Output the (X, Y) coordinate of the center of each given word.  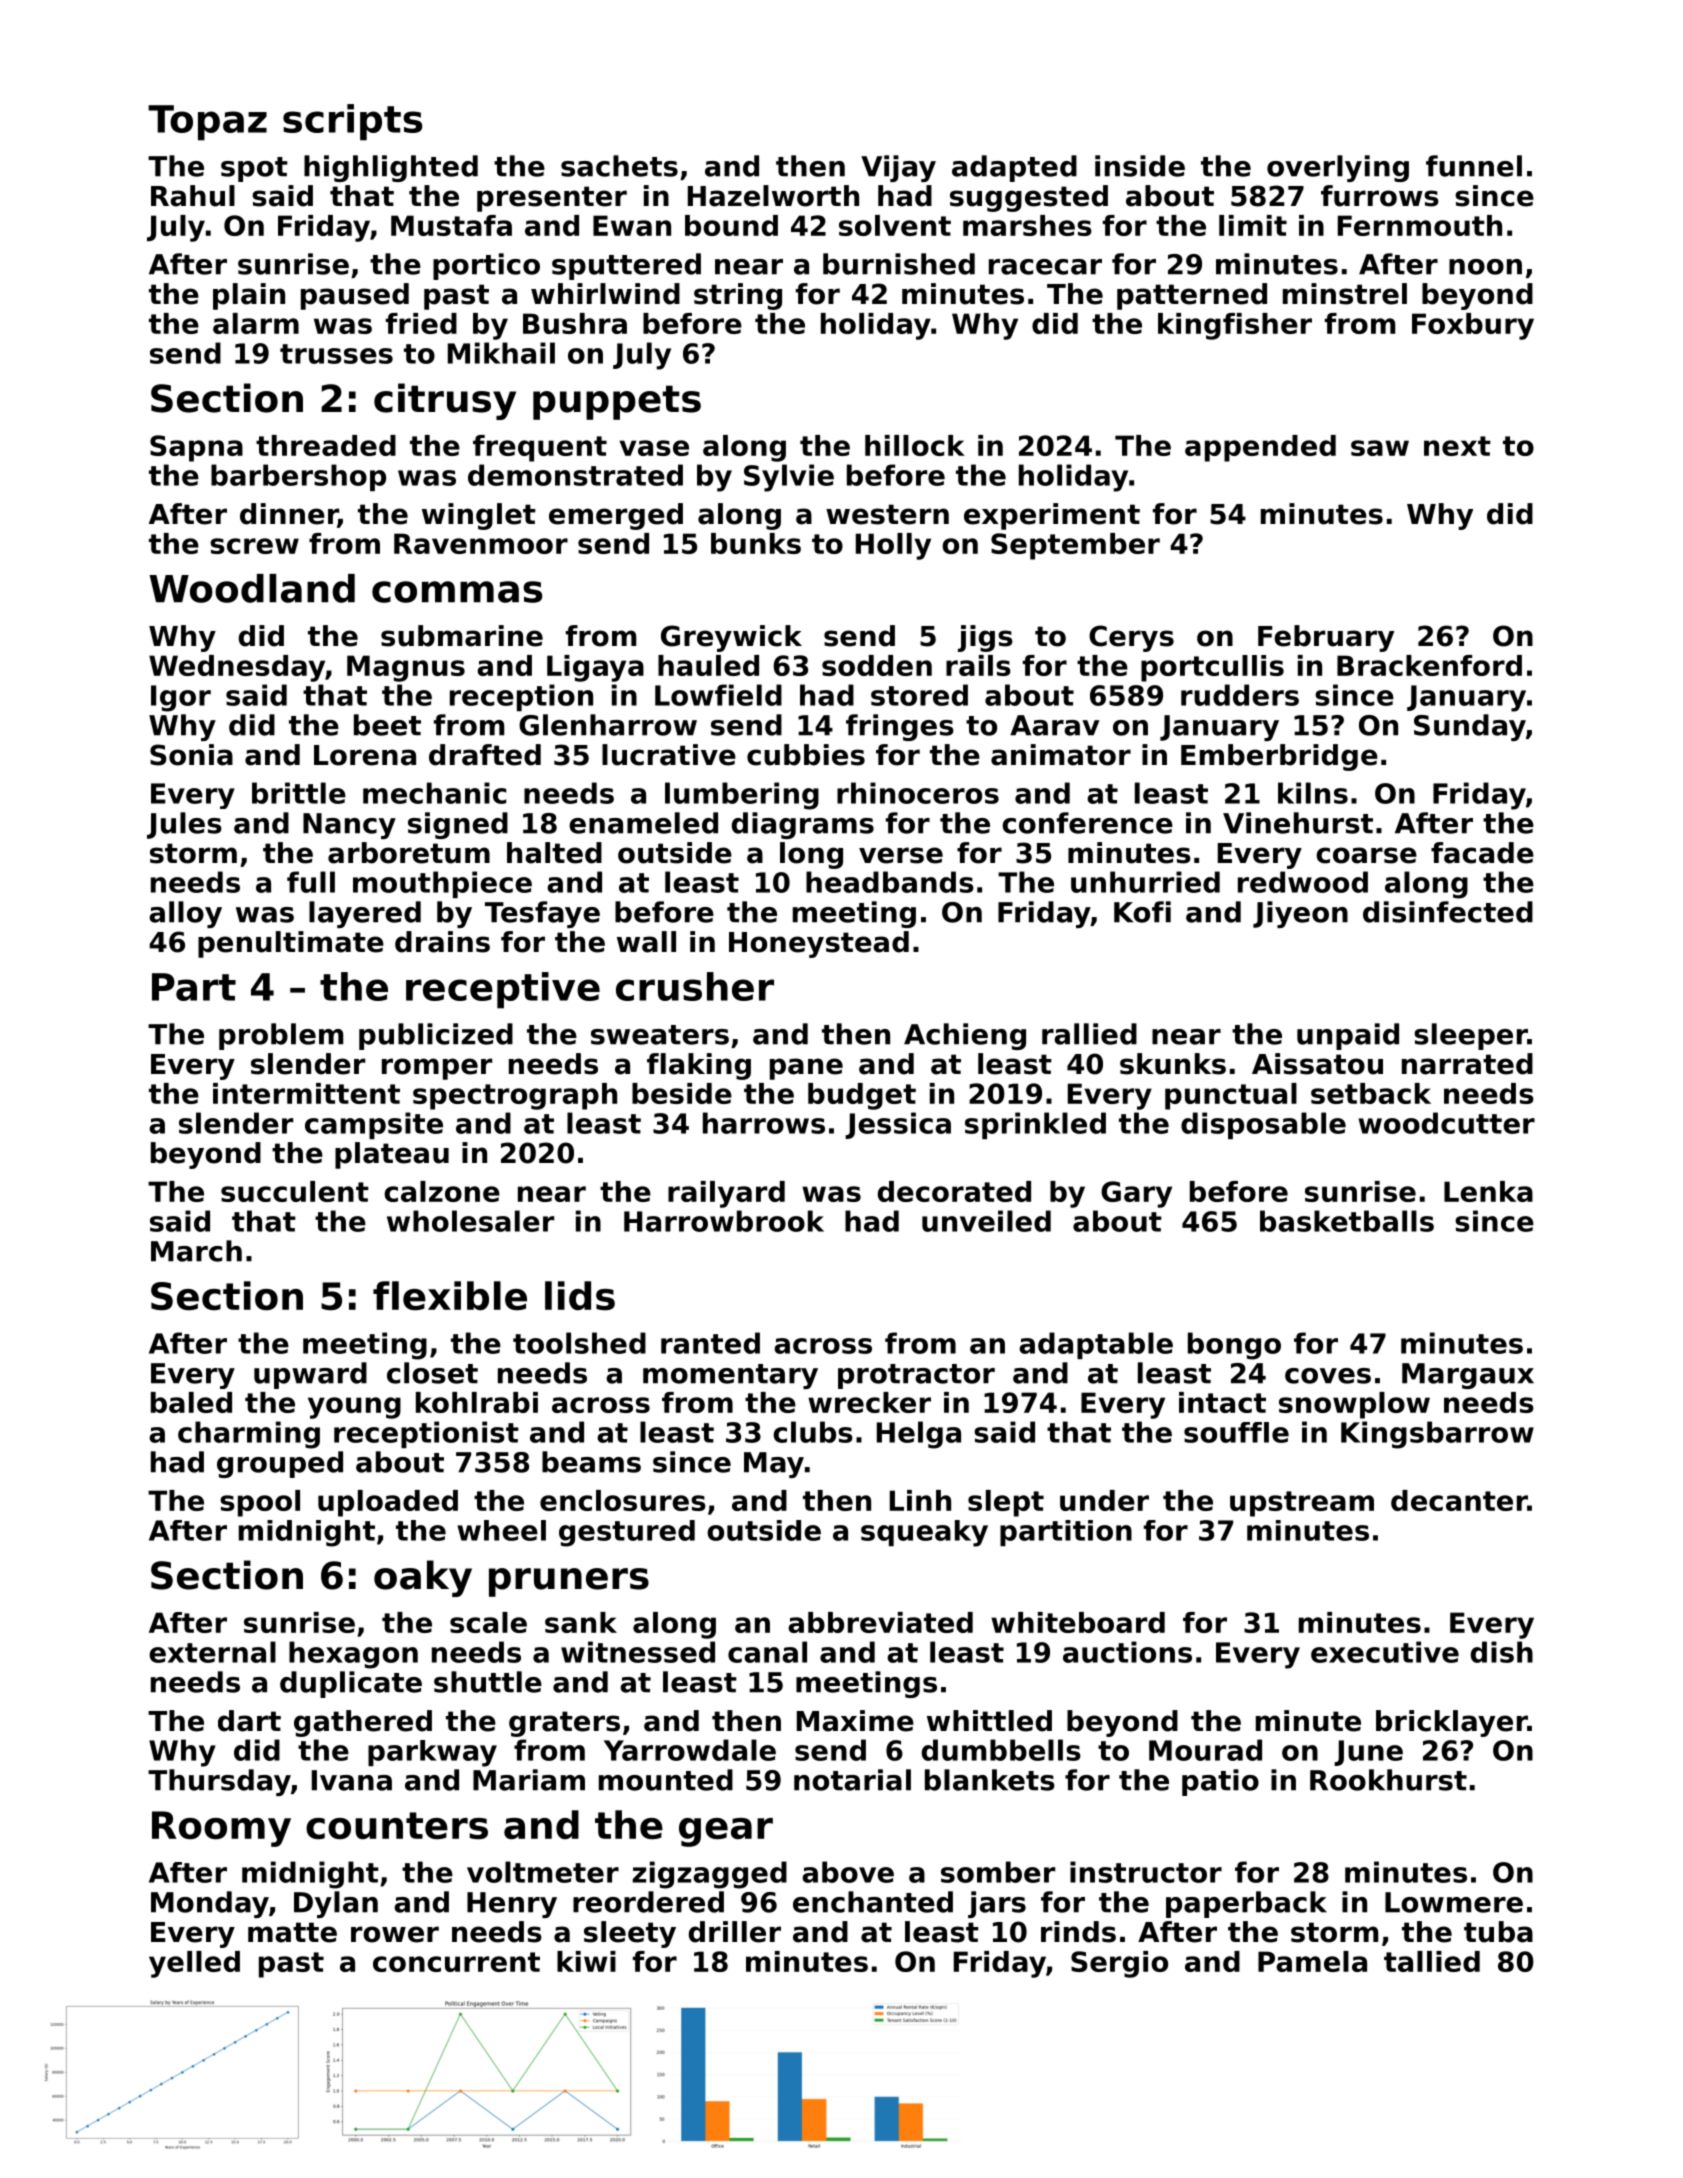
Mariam (529, 1780)
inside (1140, 166)
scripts (352, 122)
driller (734, 1932)
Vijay (898, 168)
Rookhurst (1388, 1780)
